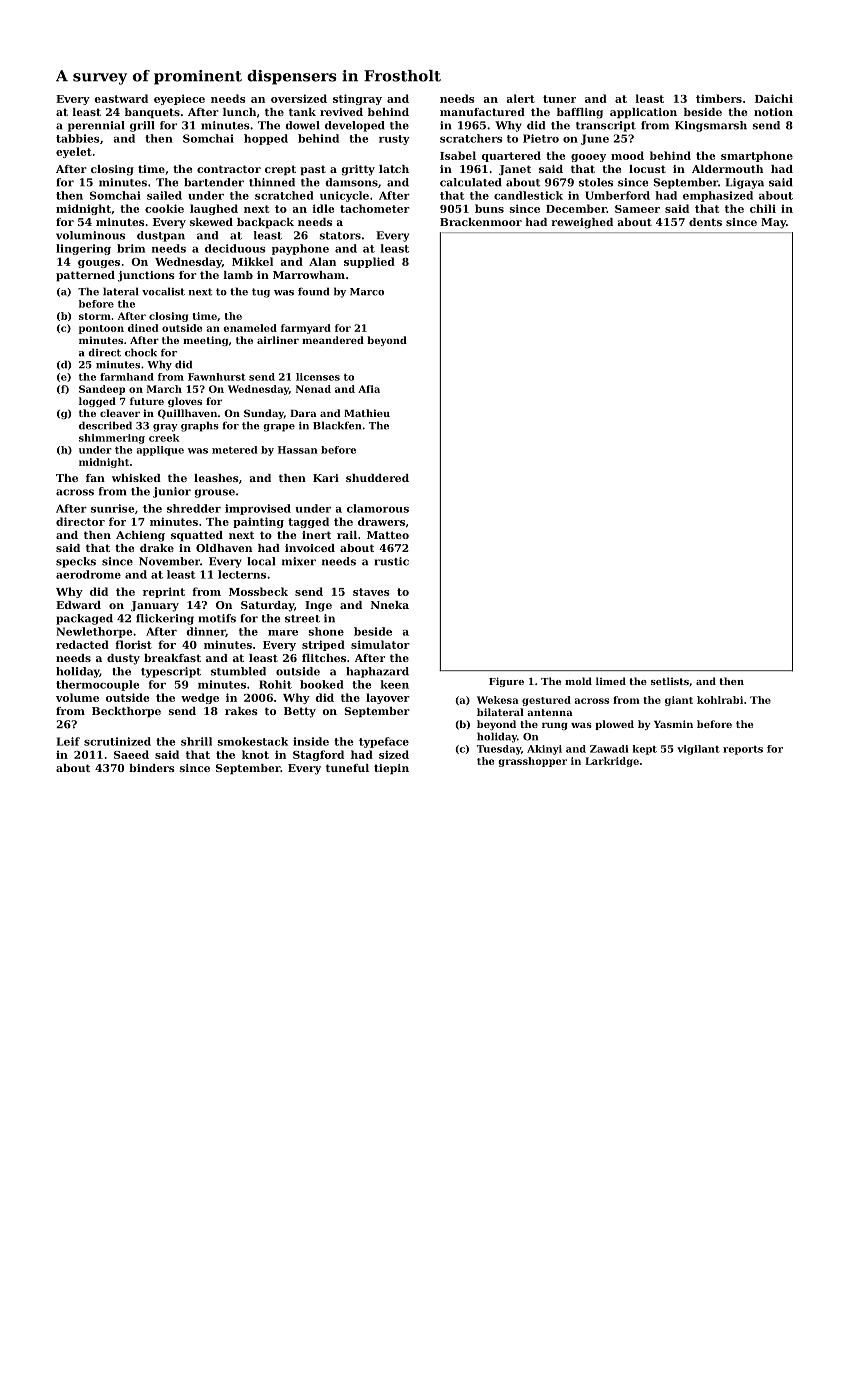  I want to click on vigilant, so click(698, 750).
